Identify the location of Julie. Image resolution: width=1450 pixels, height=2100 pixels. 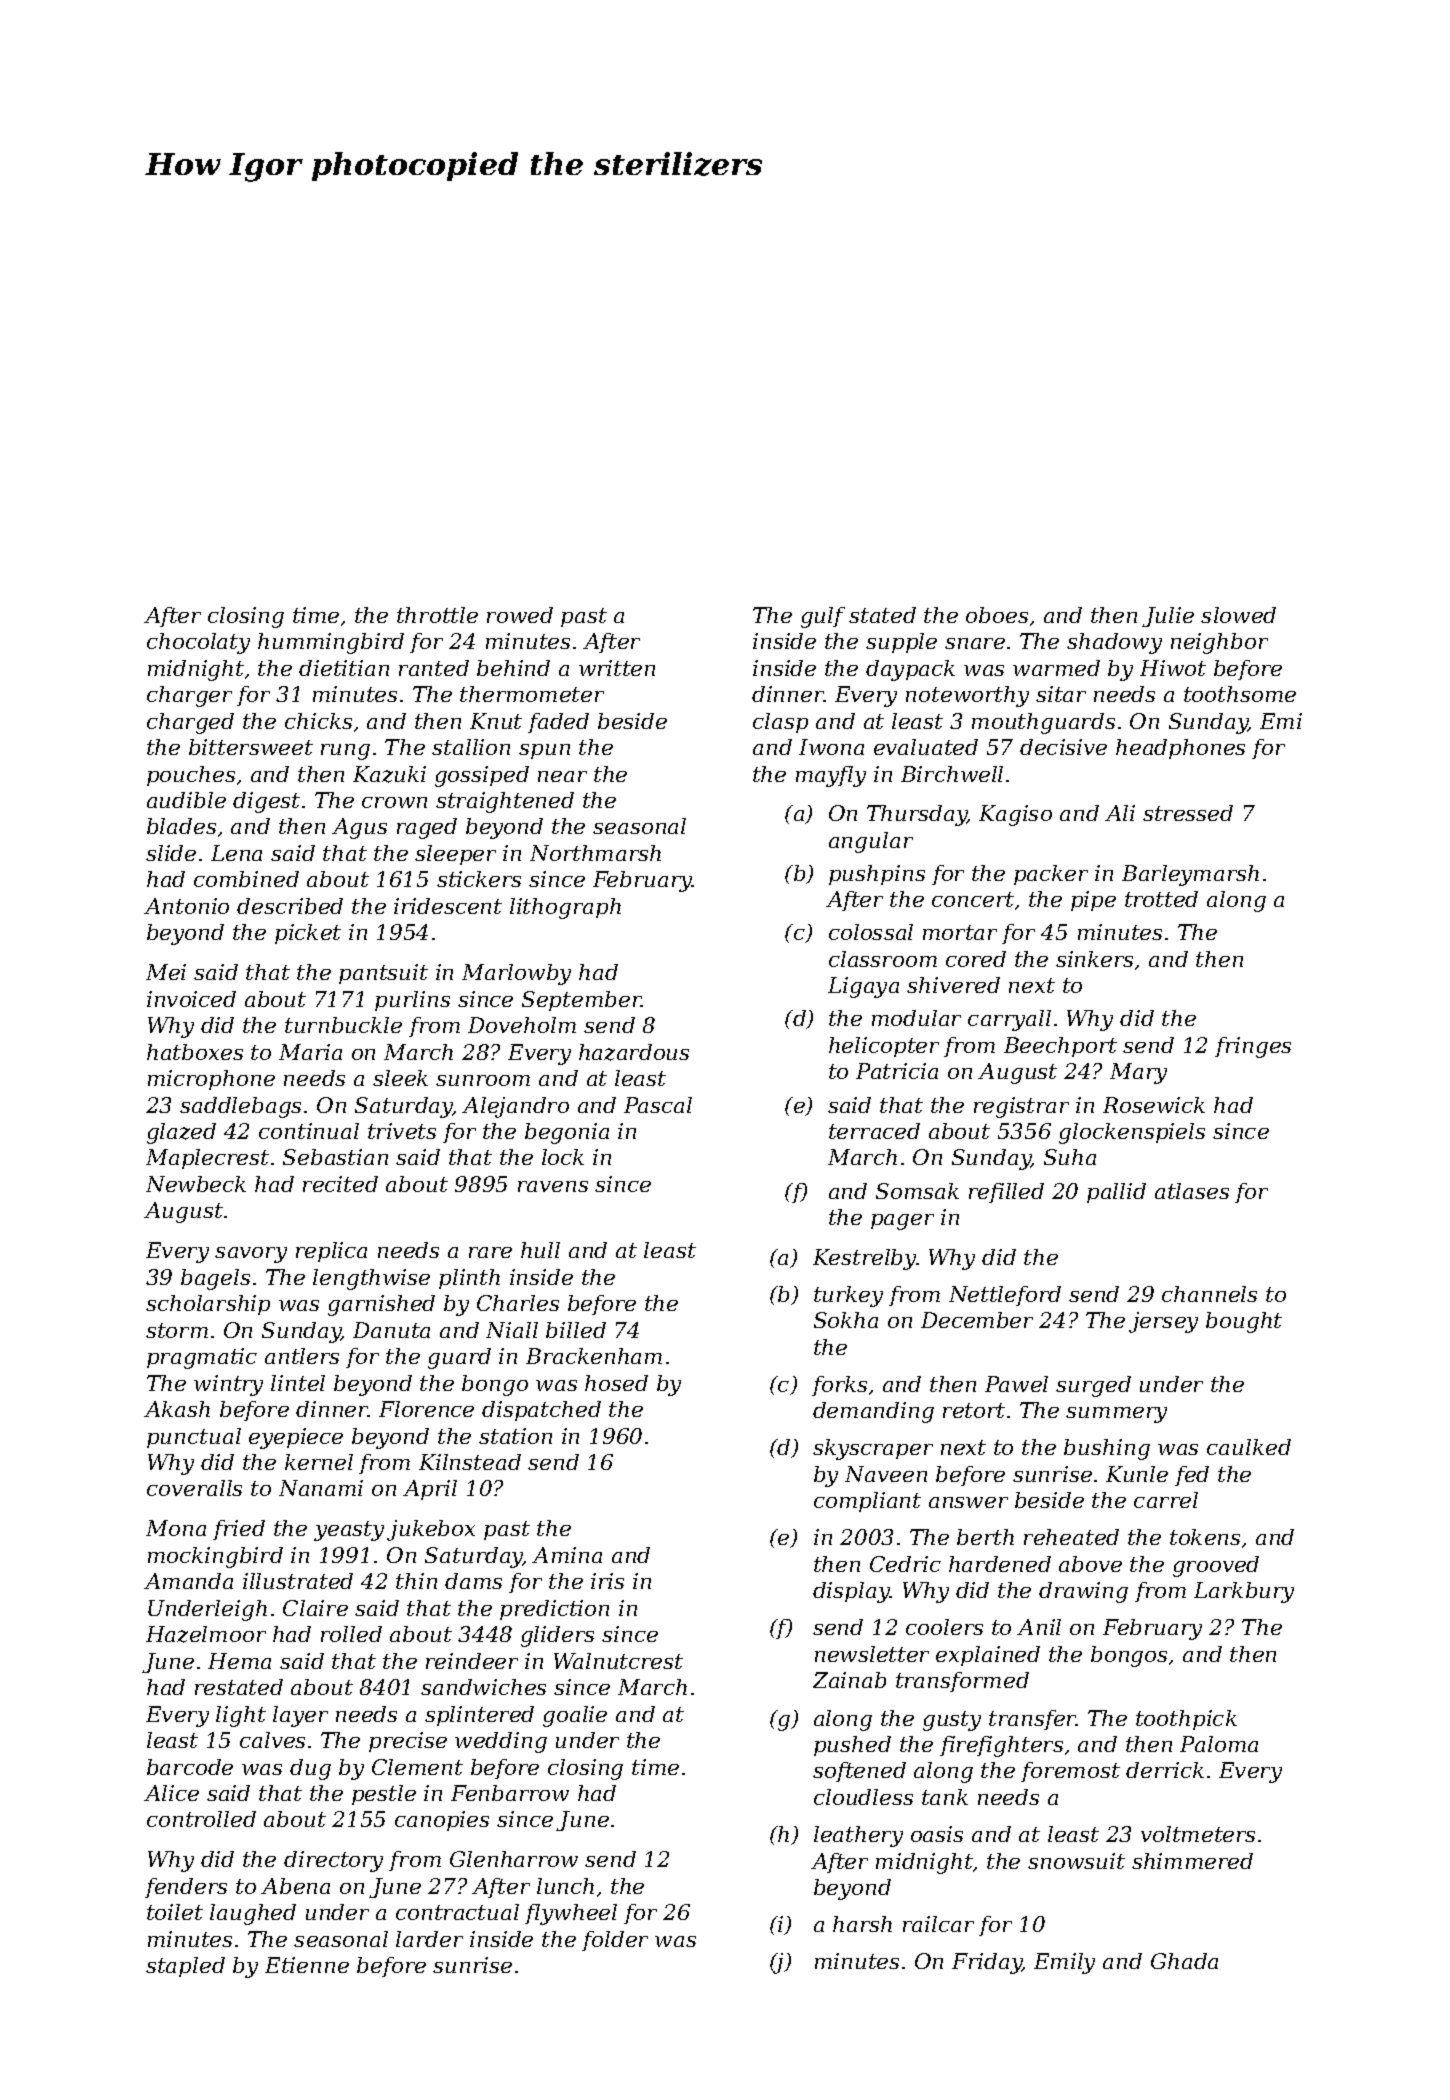
(1168, 617).
